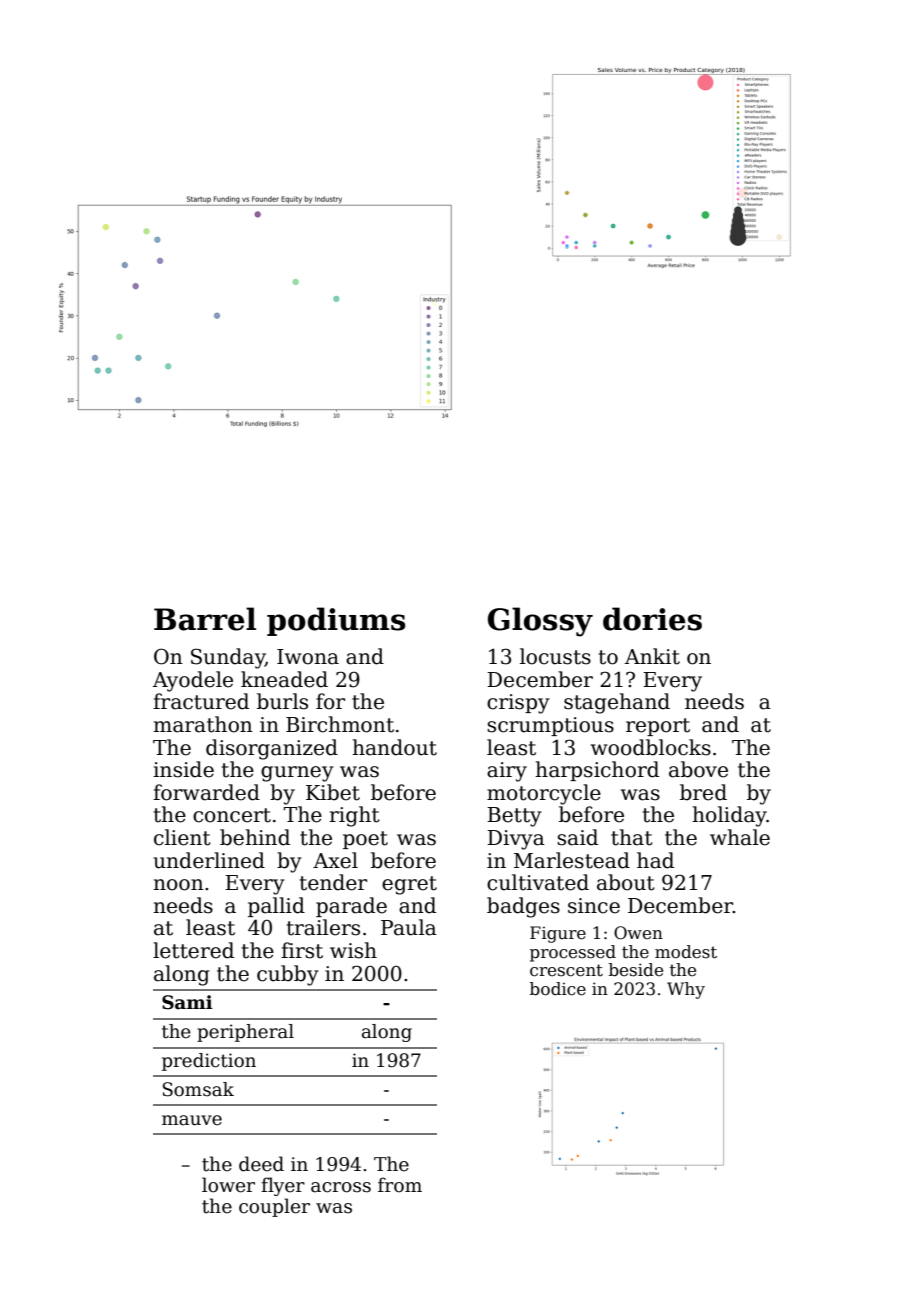 The width and height of the document is (924, 1311). I want to click on report, so click(658, 727).
